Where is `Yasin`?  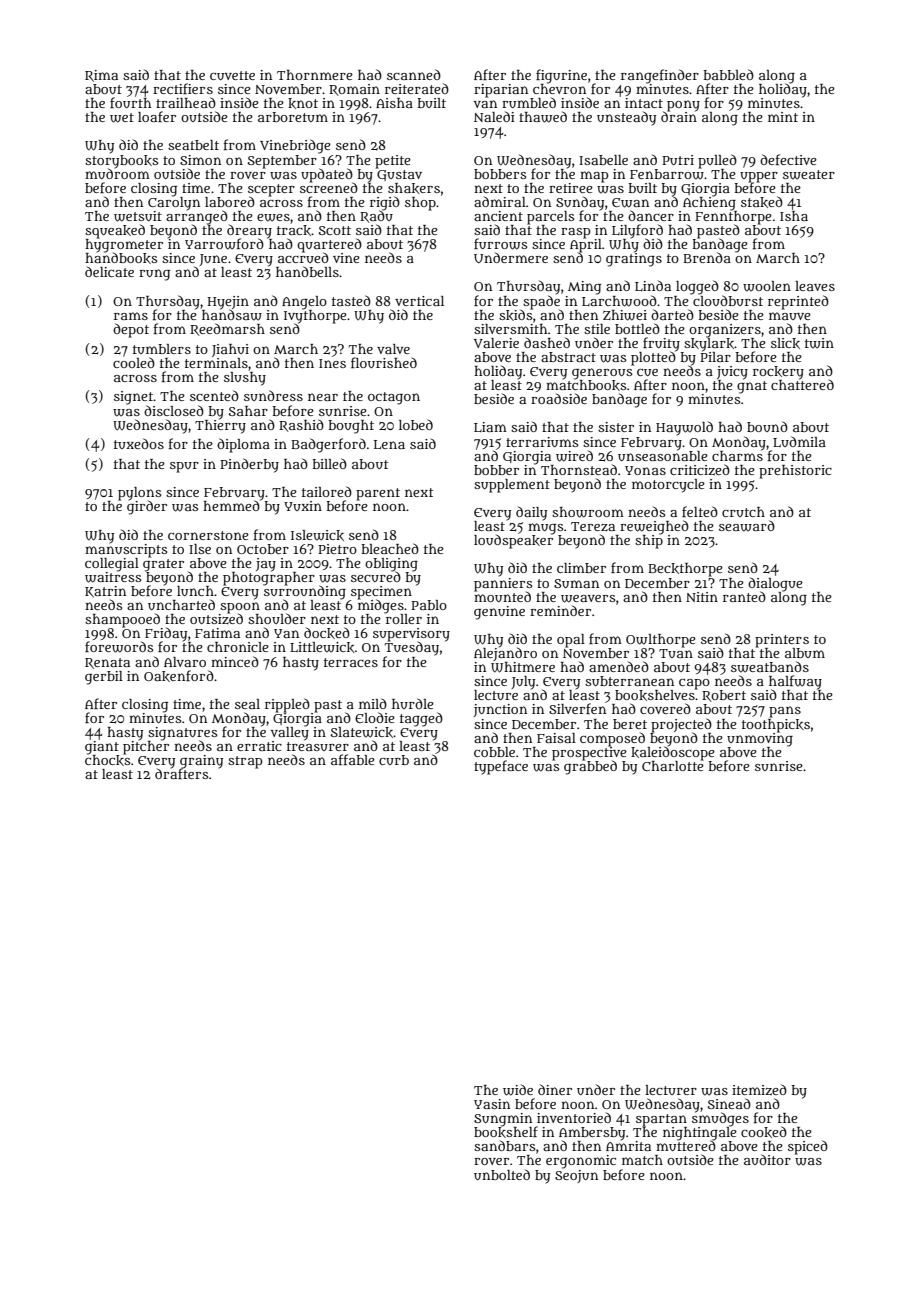
Yasin is located at coordinates (492, 1104).
